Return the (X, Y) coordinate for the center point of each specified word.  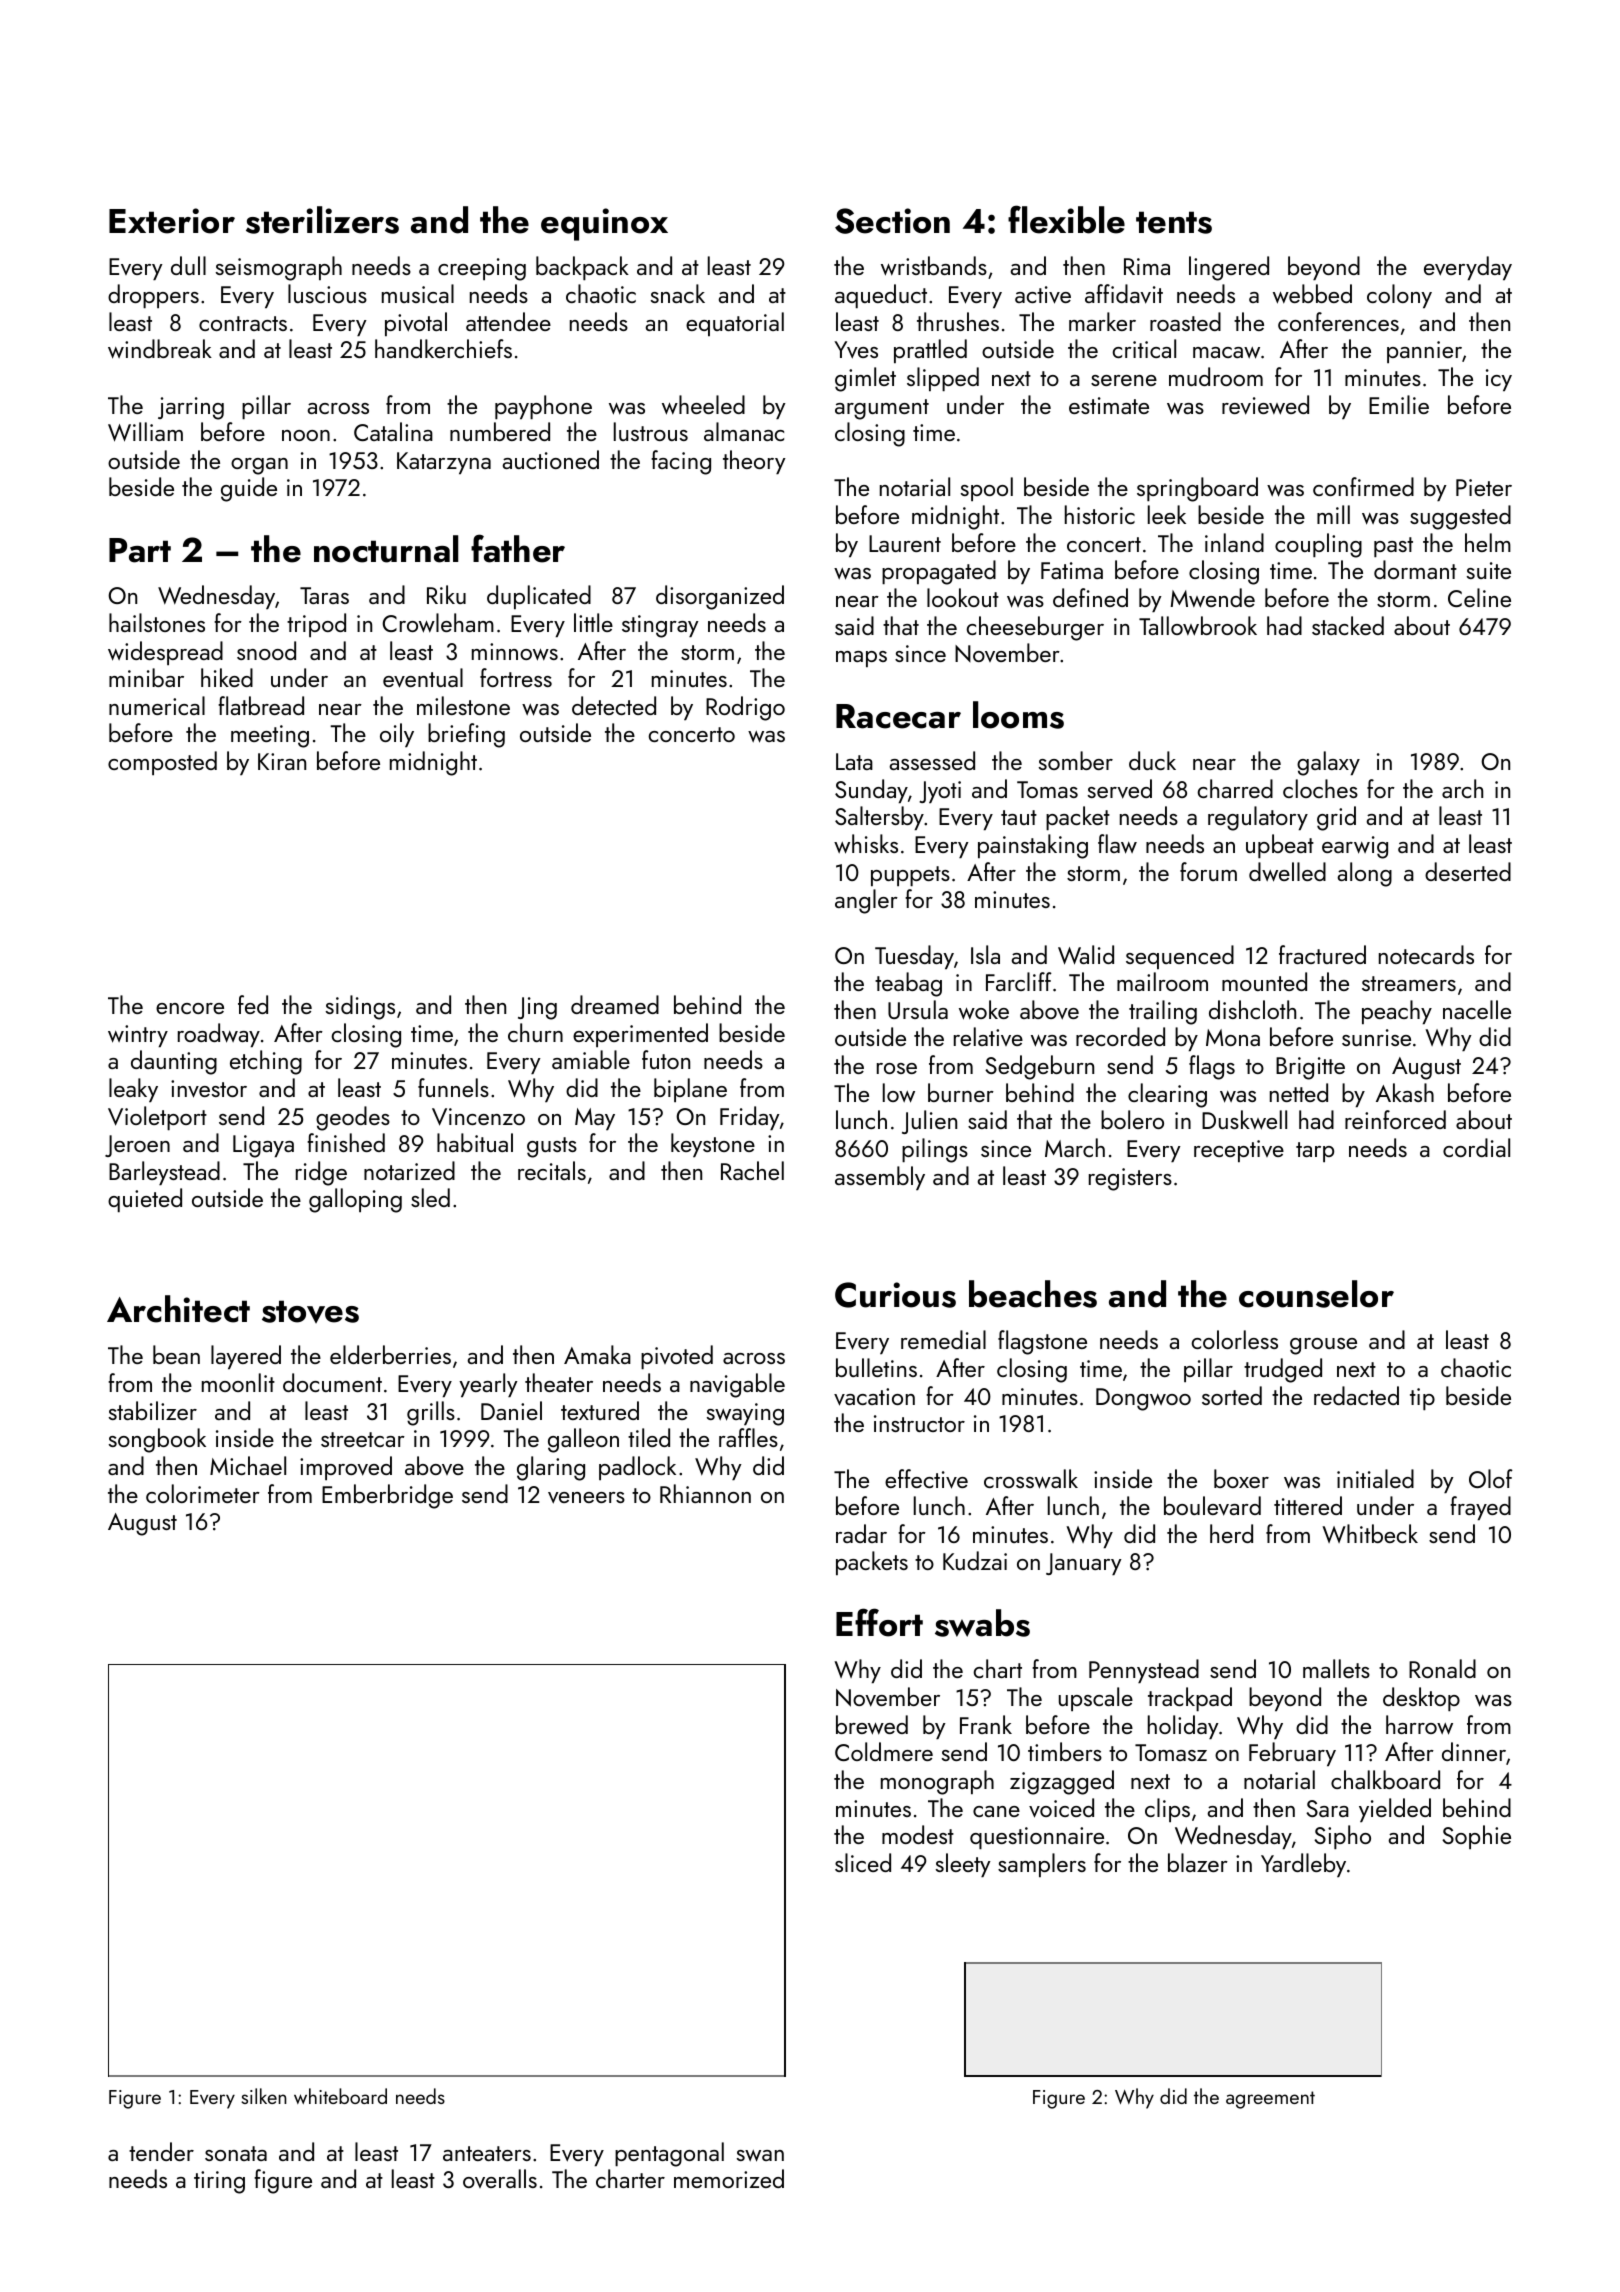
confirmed (1363, 486)
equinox (604, 224)
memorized (729, 2178)
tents (1174, 222)
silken (264, 2096)
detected (614, 705)
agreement (1270, 2100)
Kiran (282, 761)
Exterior (172, 221)
